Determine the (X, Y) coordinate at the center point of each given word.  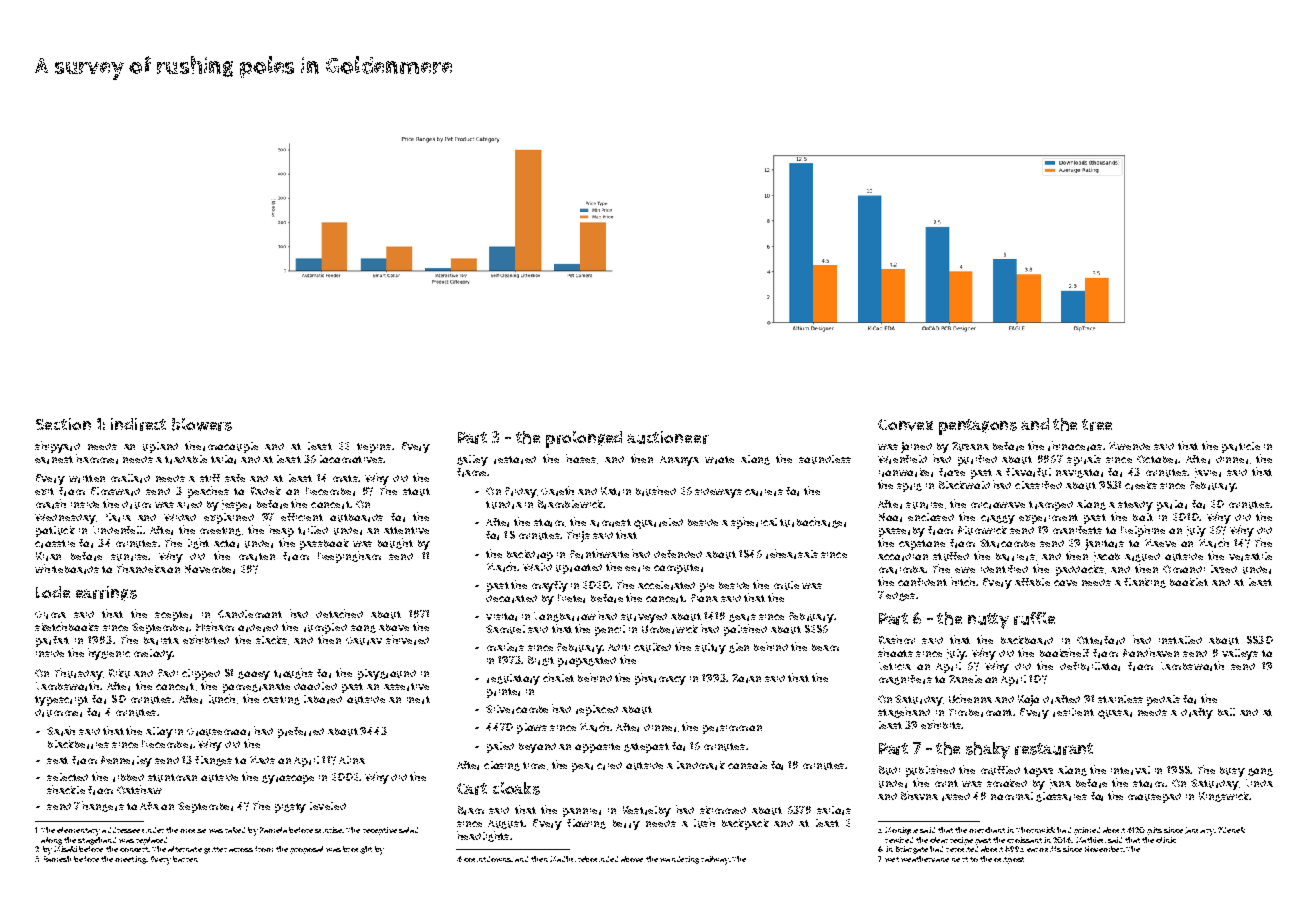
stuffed (951, 556)
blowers (202, 424)
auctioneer (668, 437)
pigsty (290, 808)
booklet (1189, 582)
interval (1130, 770)
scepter (173, 616)
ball (1226, 712)
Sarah (61, 731)
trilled (313, 530)
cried (609, 766)
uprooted (579, 569)
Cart (472, 789)
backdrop (530, 555)
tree (1097, 425)
